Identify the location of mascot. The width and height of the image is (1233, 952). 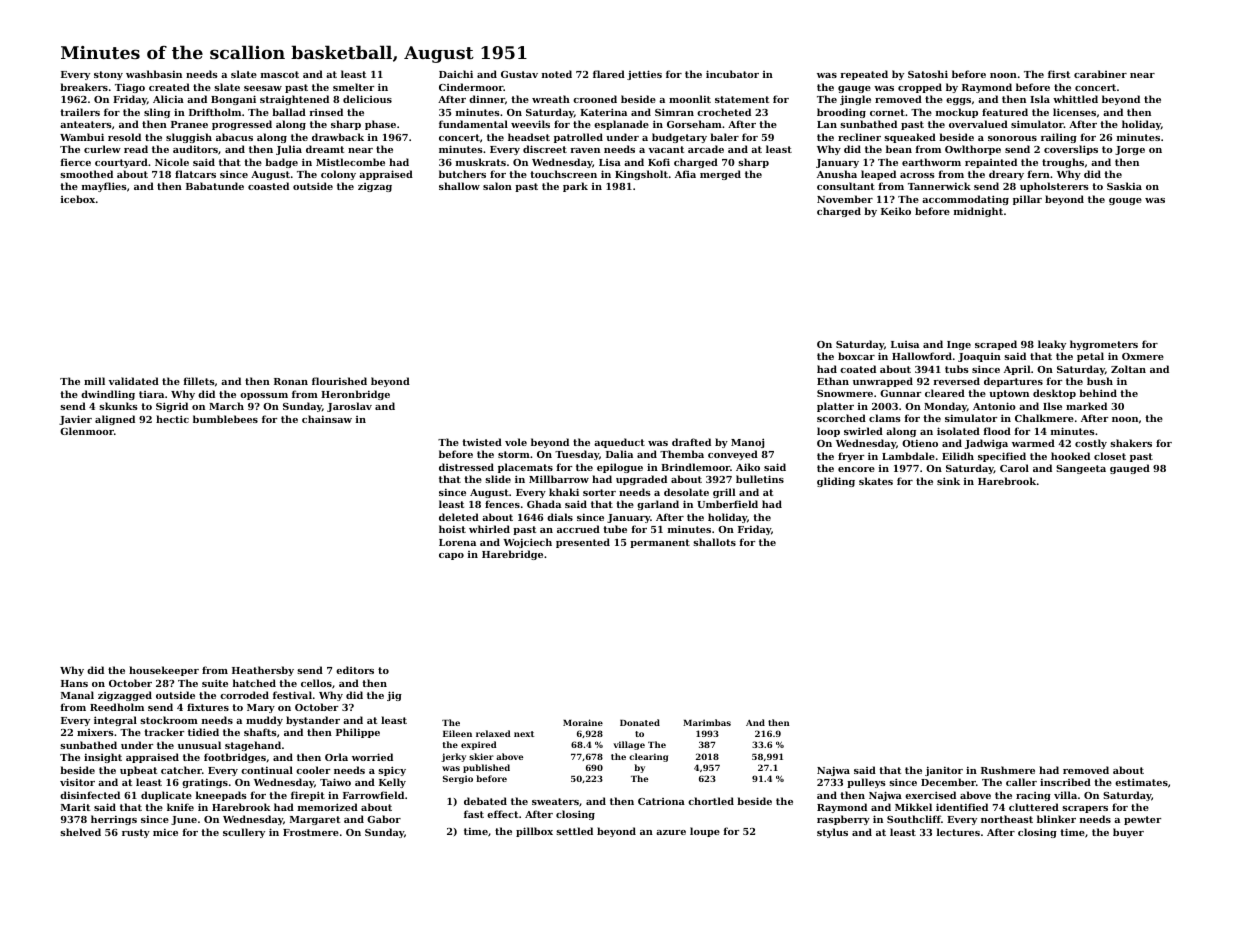
(280, 74).
